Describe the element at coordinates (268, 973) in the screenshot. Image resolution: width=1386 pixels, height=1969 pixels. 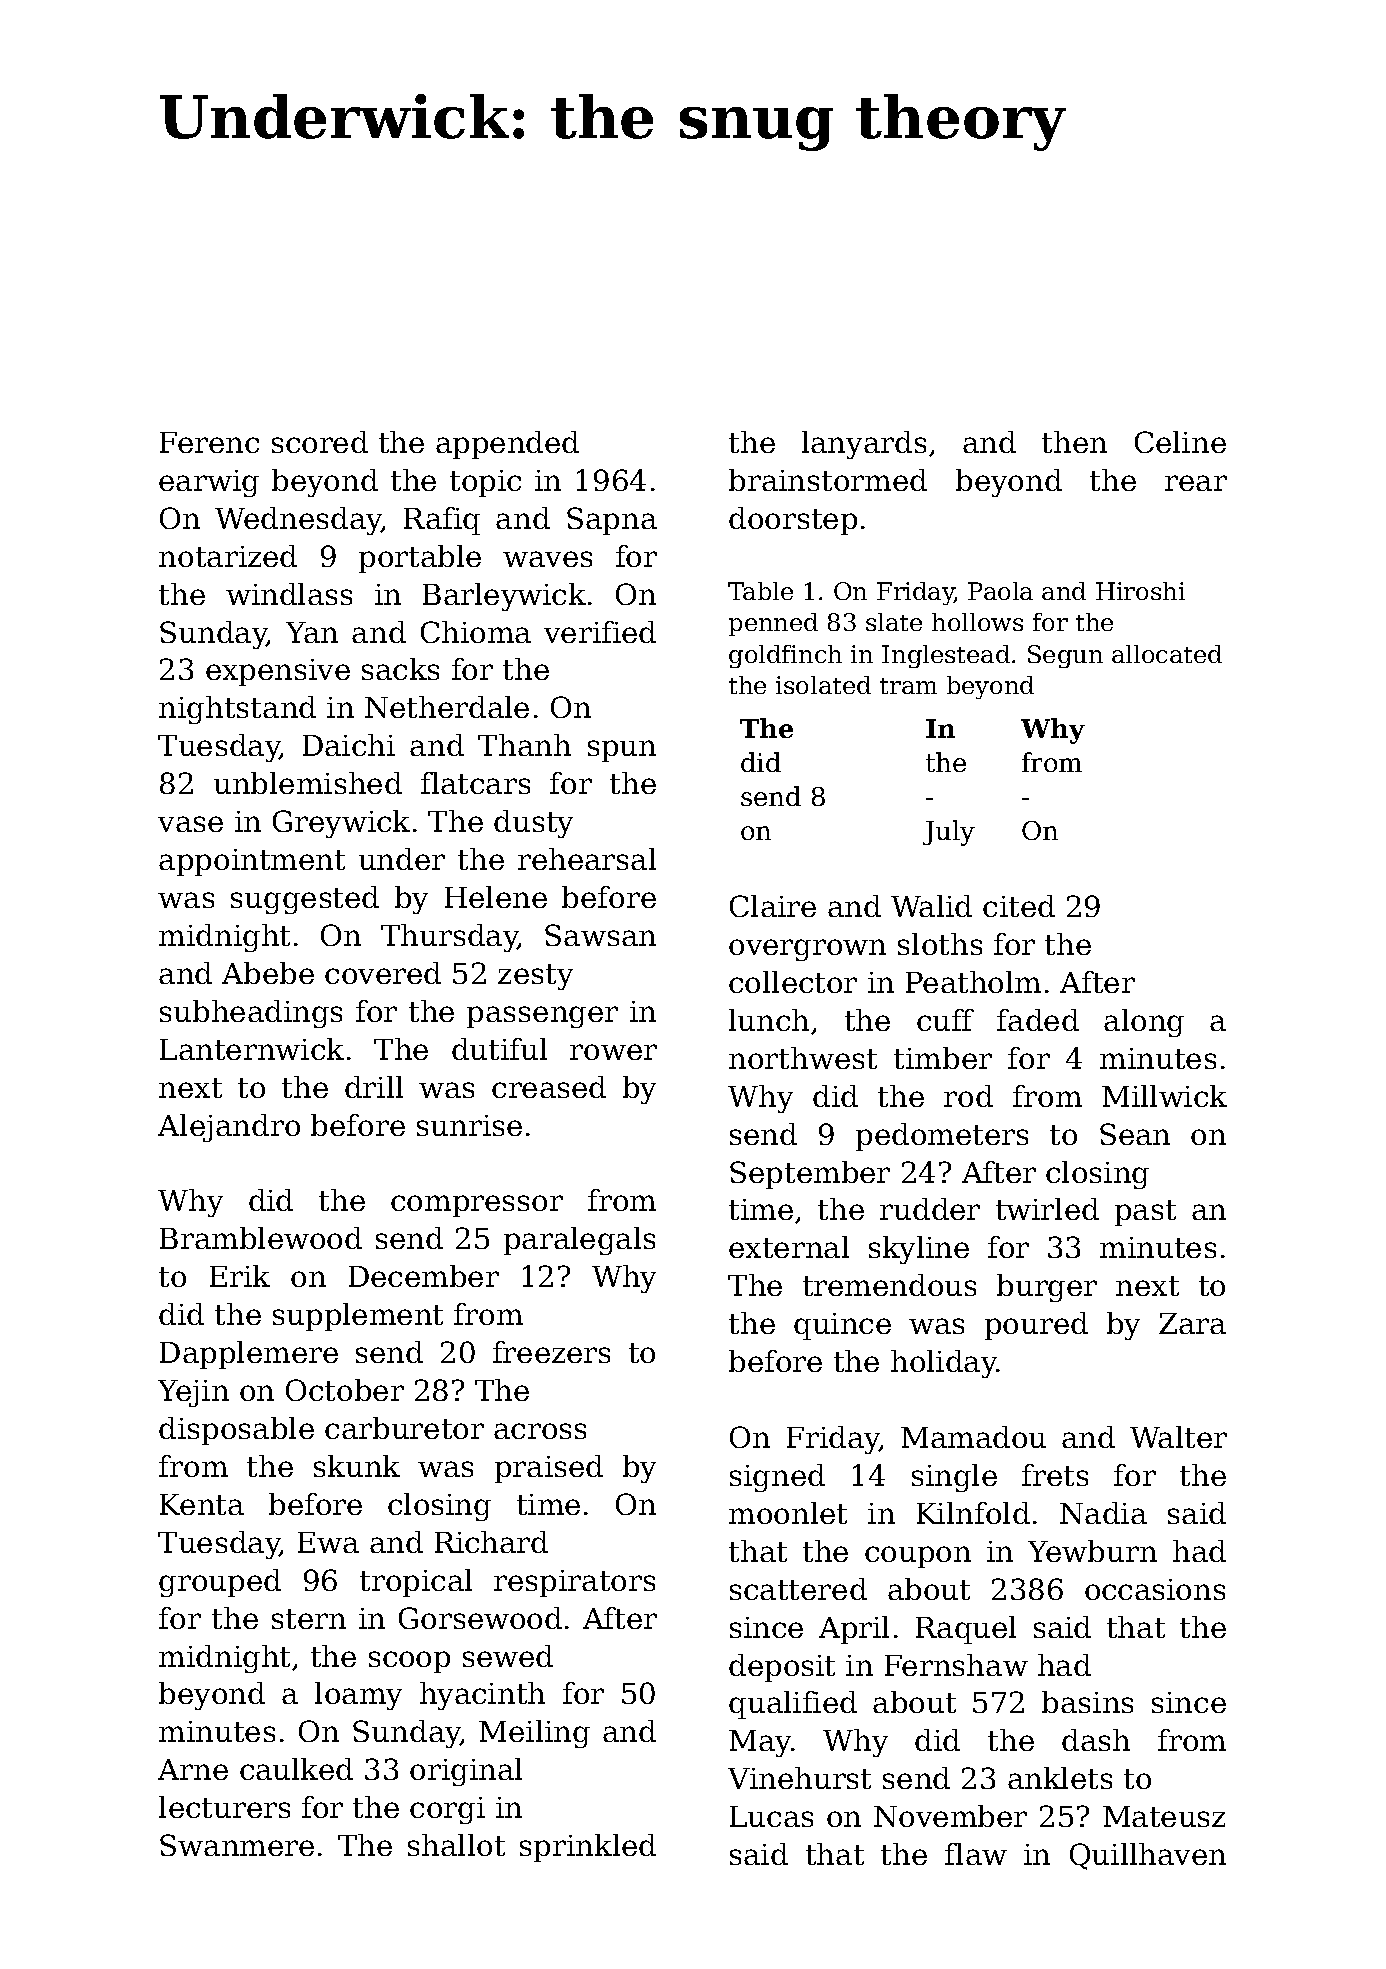
I see `Abebe` at that location.
